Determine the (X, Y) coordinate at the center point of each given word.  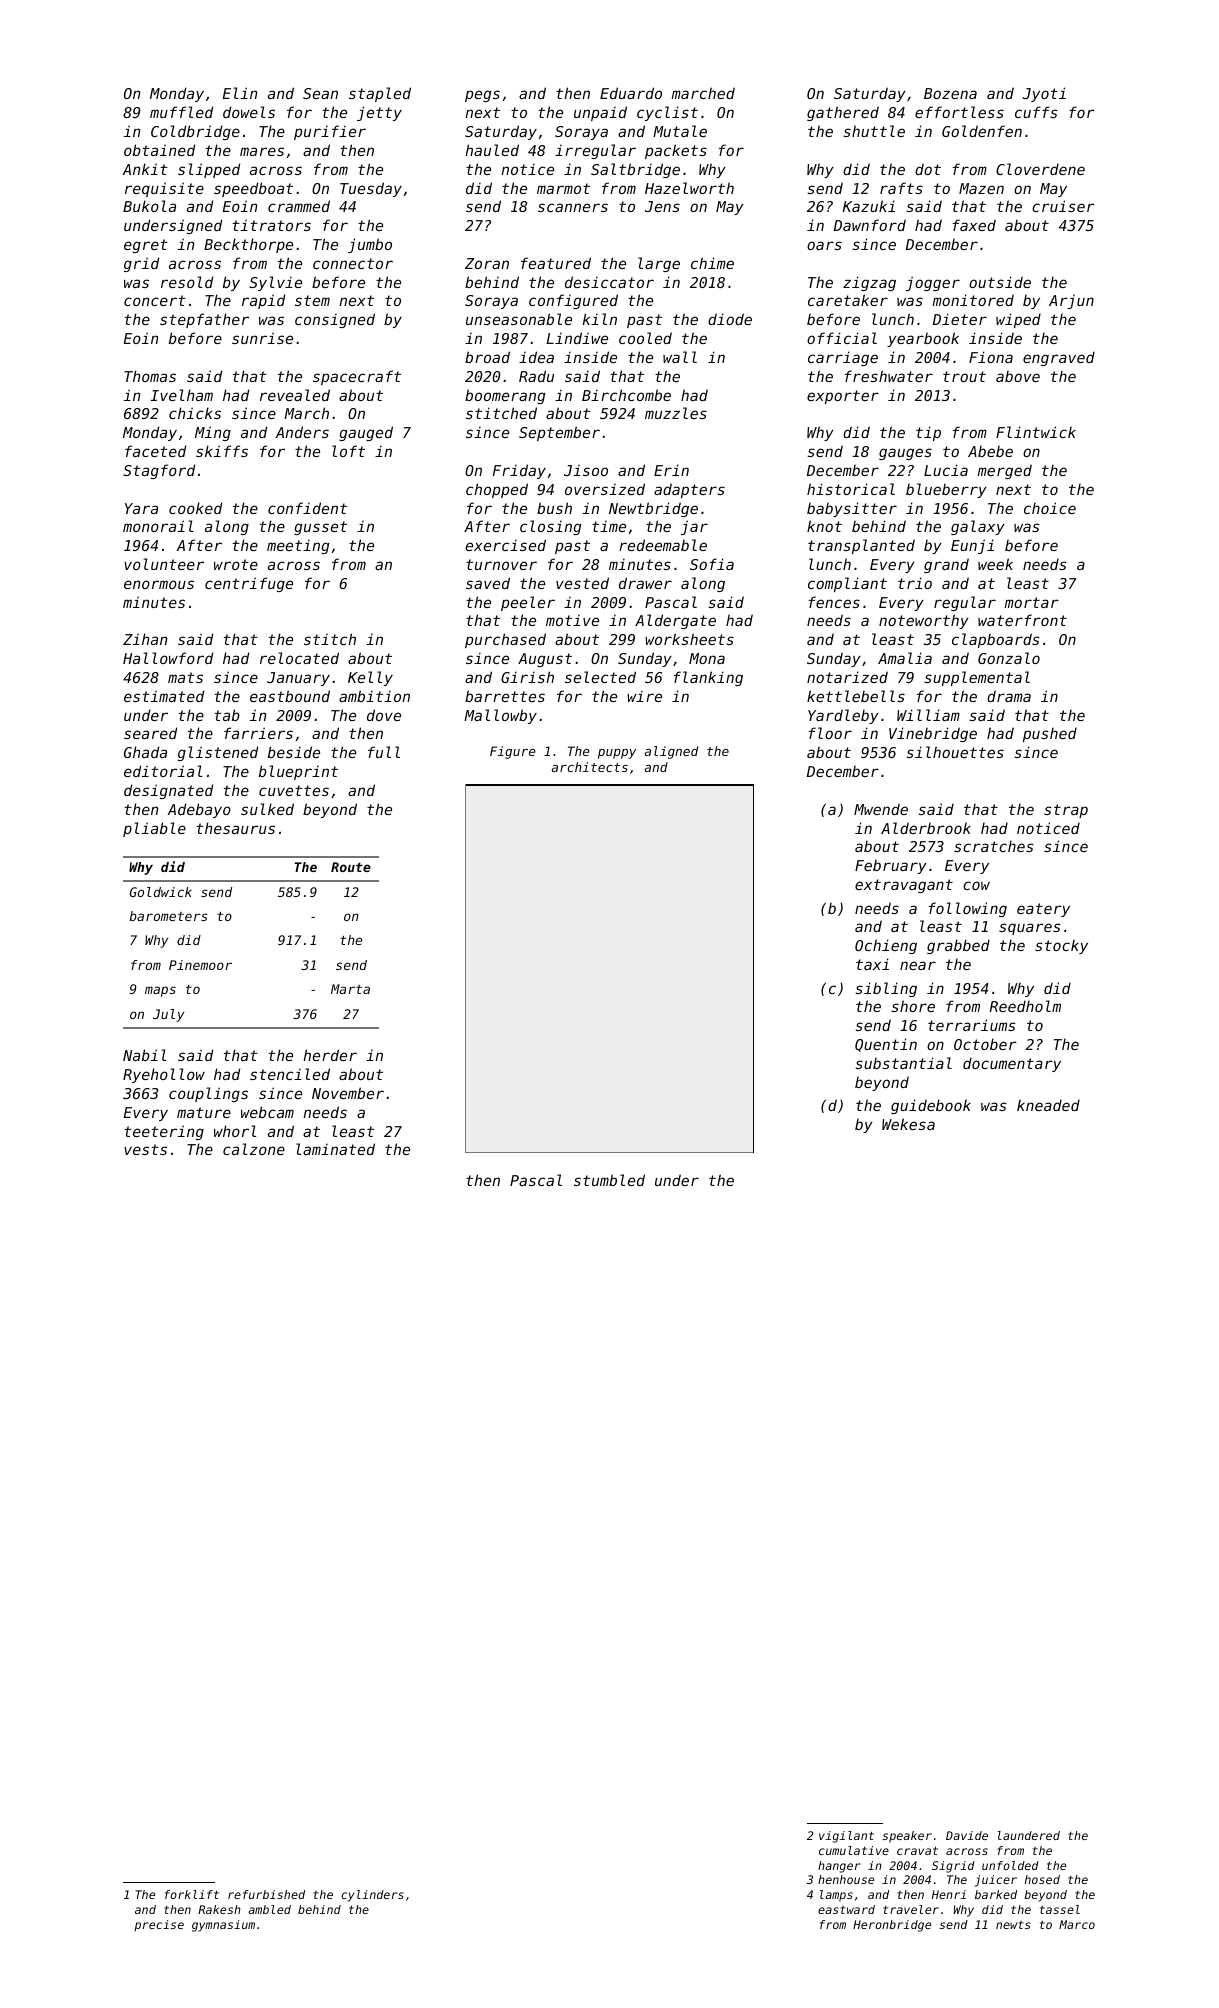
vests (145, 1149)
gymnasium (223, 1926)
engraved (1059, 358)
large (659, 264)
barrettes (505, 696)
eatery (1043, 910)
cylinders (372, 1896)
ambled (269, 1909)
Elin (239, 93)
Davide (967, 1835)
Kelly (370, 678)
